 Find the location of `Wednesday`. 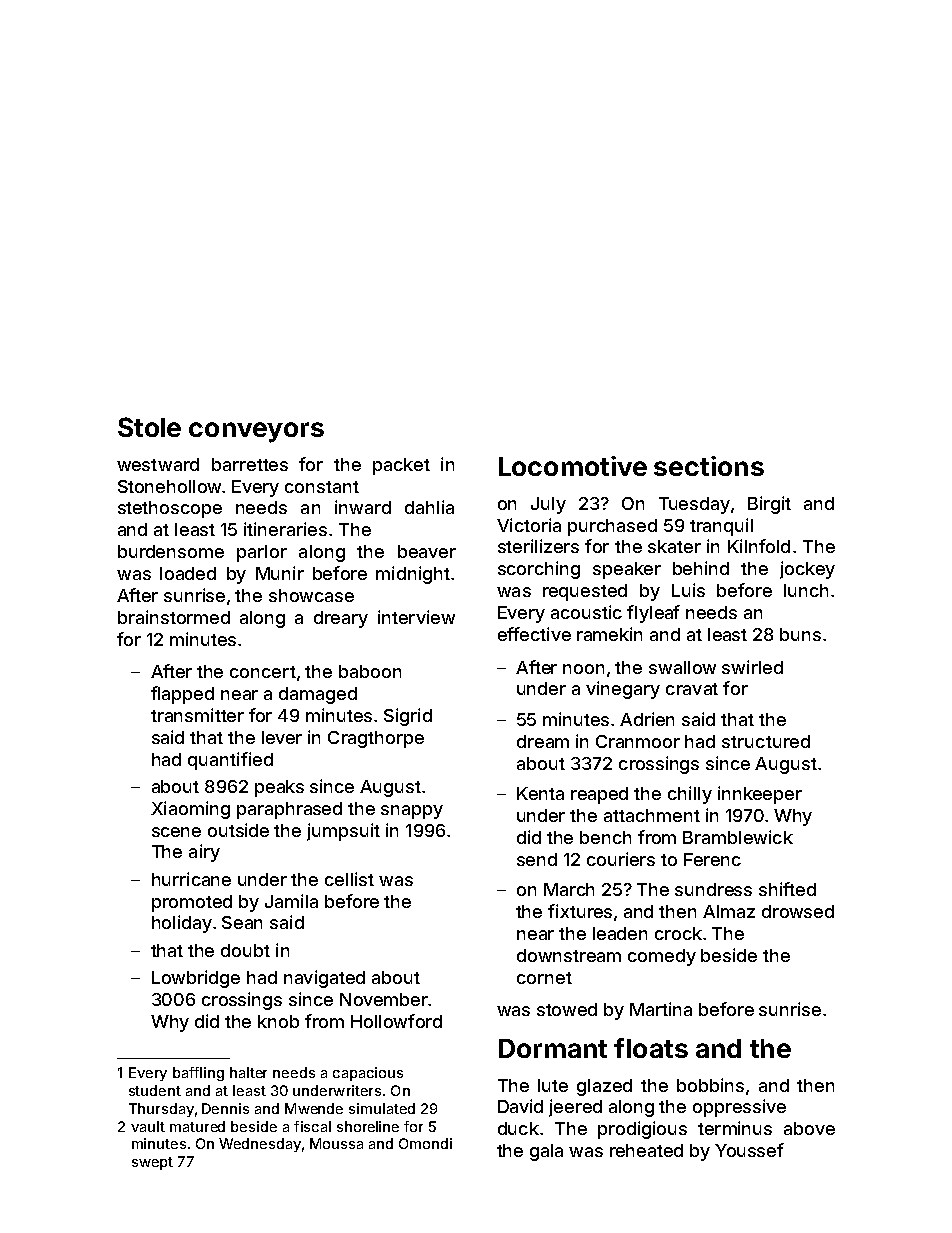

Wednesday is located at coordinates (260, 1145).
